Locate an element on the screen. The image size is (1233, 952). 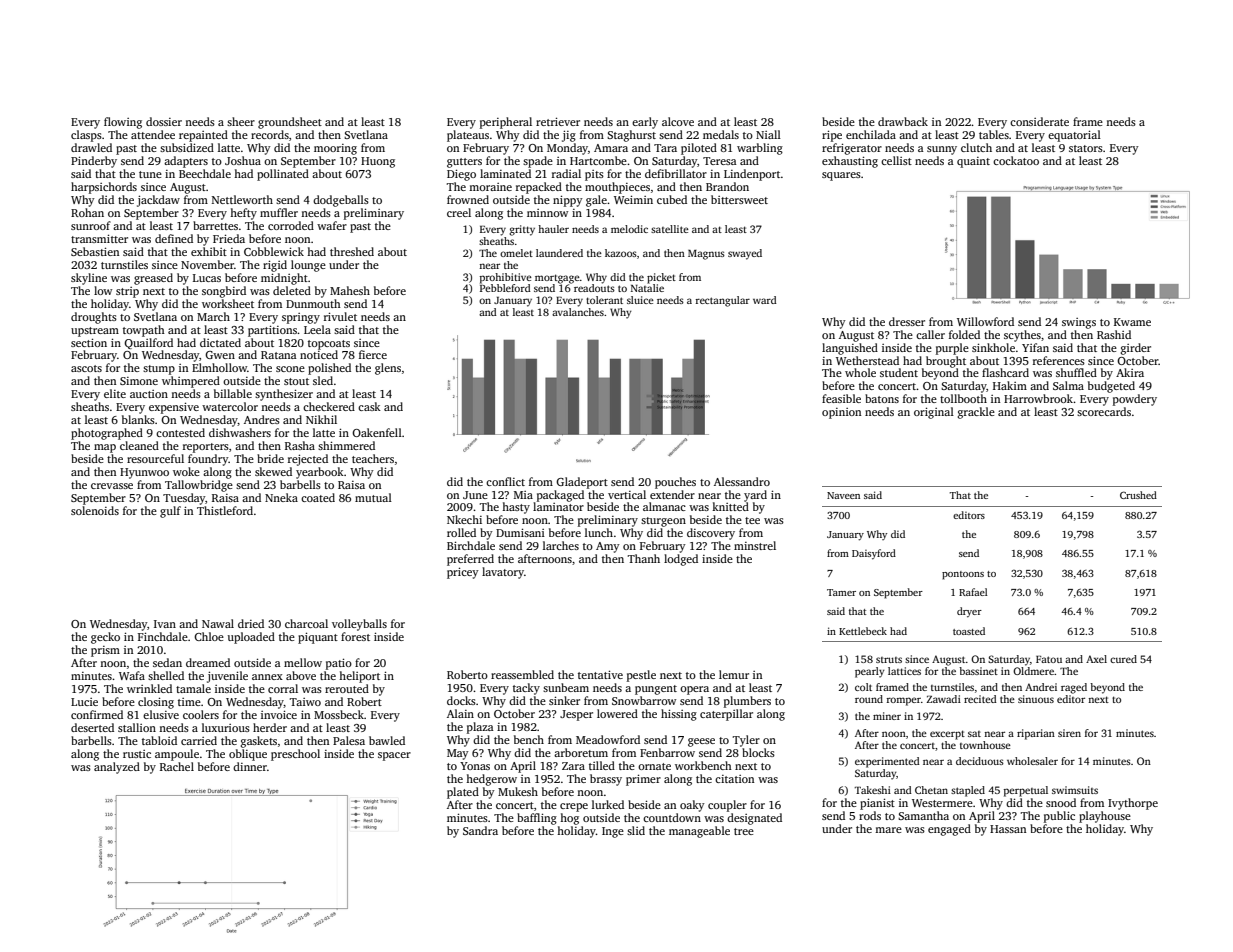
mare is located at coordinates (888, 830).
